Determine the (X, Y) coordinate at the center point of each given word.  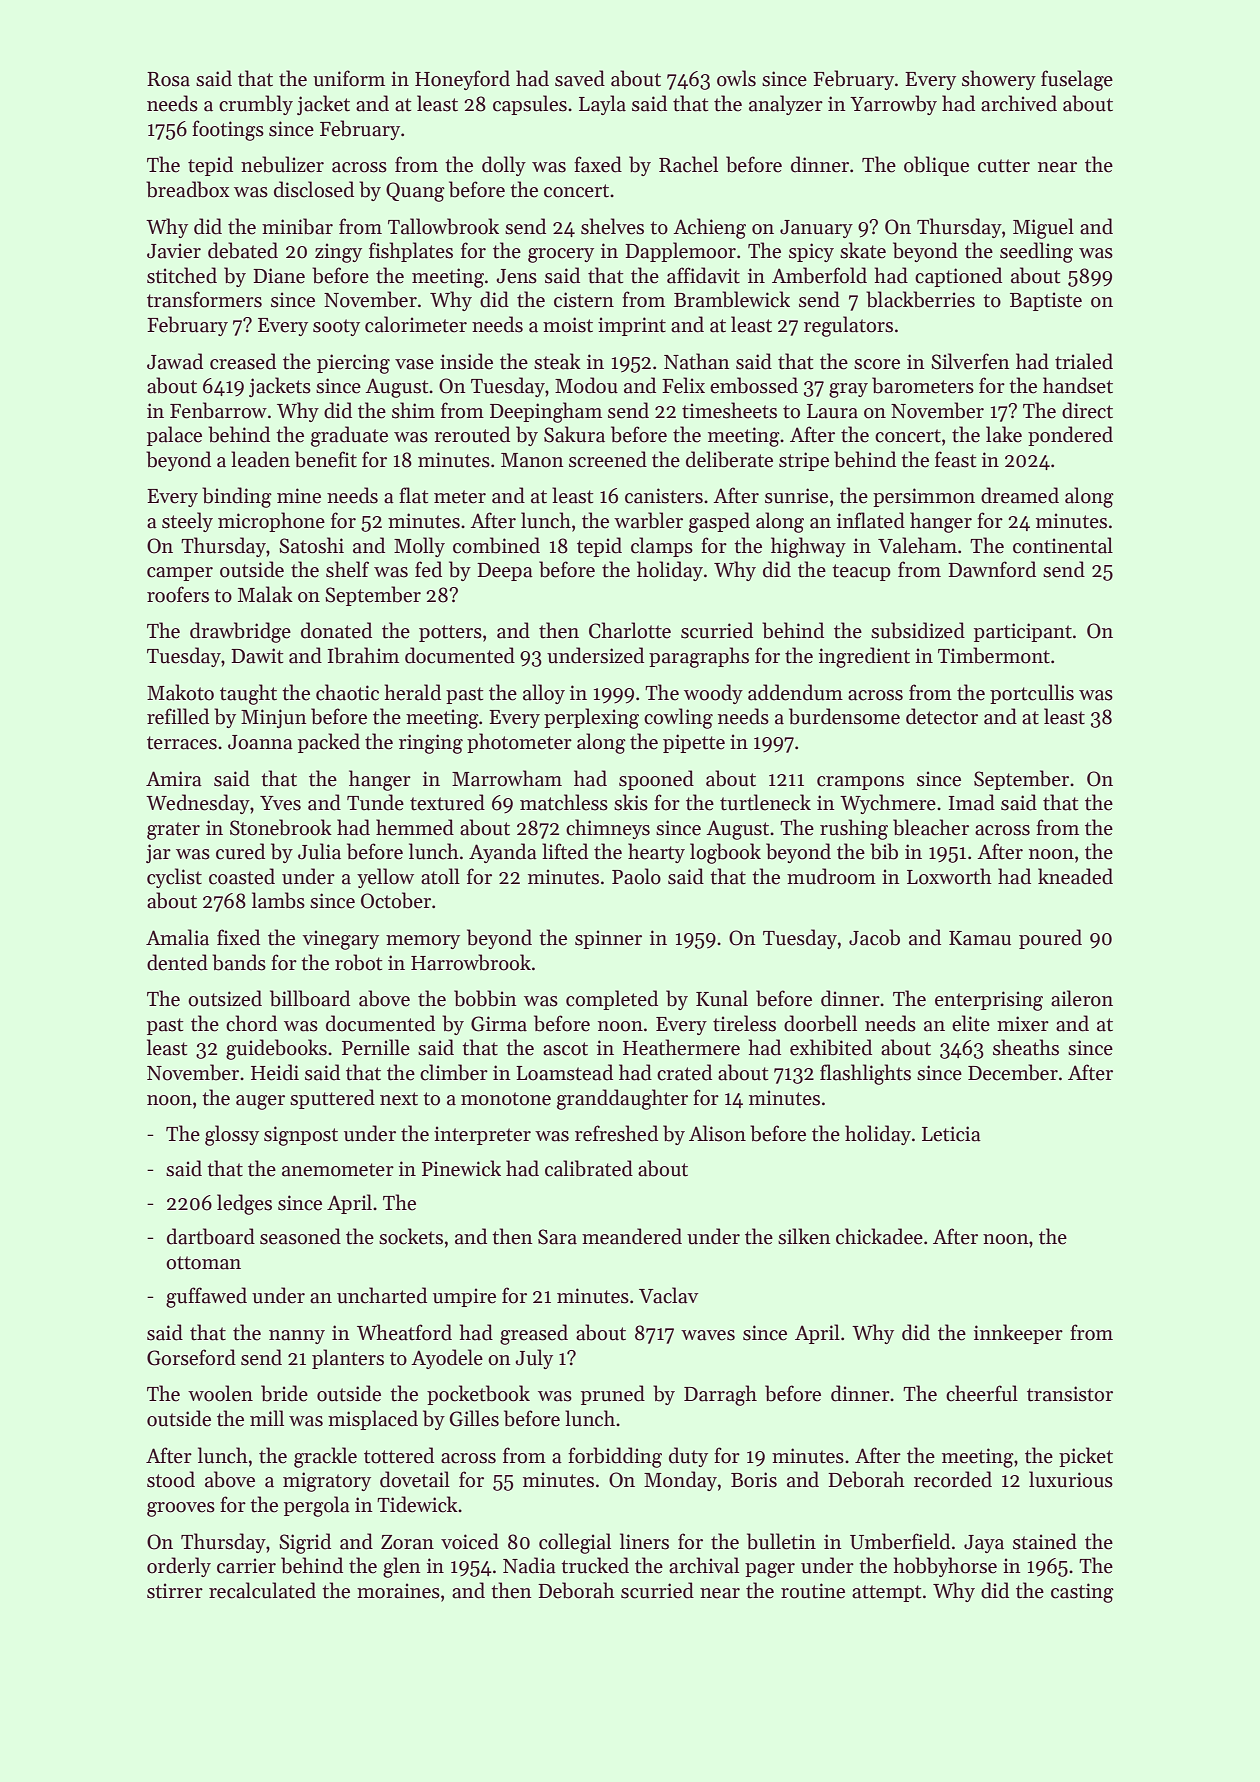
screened (608, 459)
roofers (178, 594)
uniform (349, 78)
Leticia (951, 1134)
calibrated (589, 1168)
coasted (242, 876)
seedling (1036, 252)
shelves (612, 226)
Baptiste (1046, 301)
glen (402, 1567)
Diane (279, 276)
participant (1023, 632)
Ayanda (503, 853)
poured (1050, 939)
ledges (244, 1204)
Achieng (709, 228)
